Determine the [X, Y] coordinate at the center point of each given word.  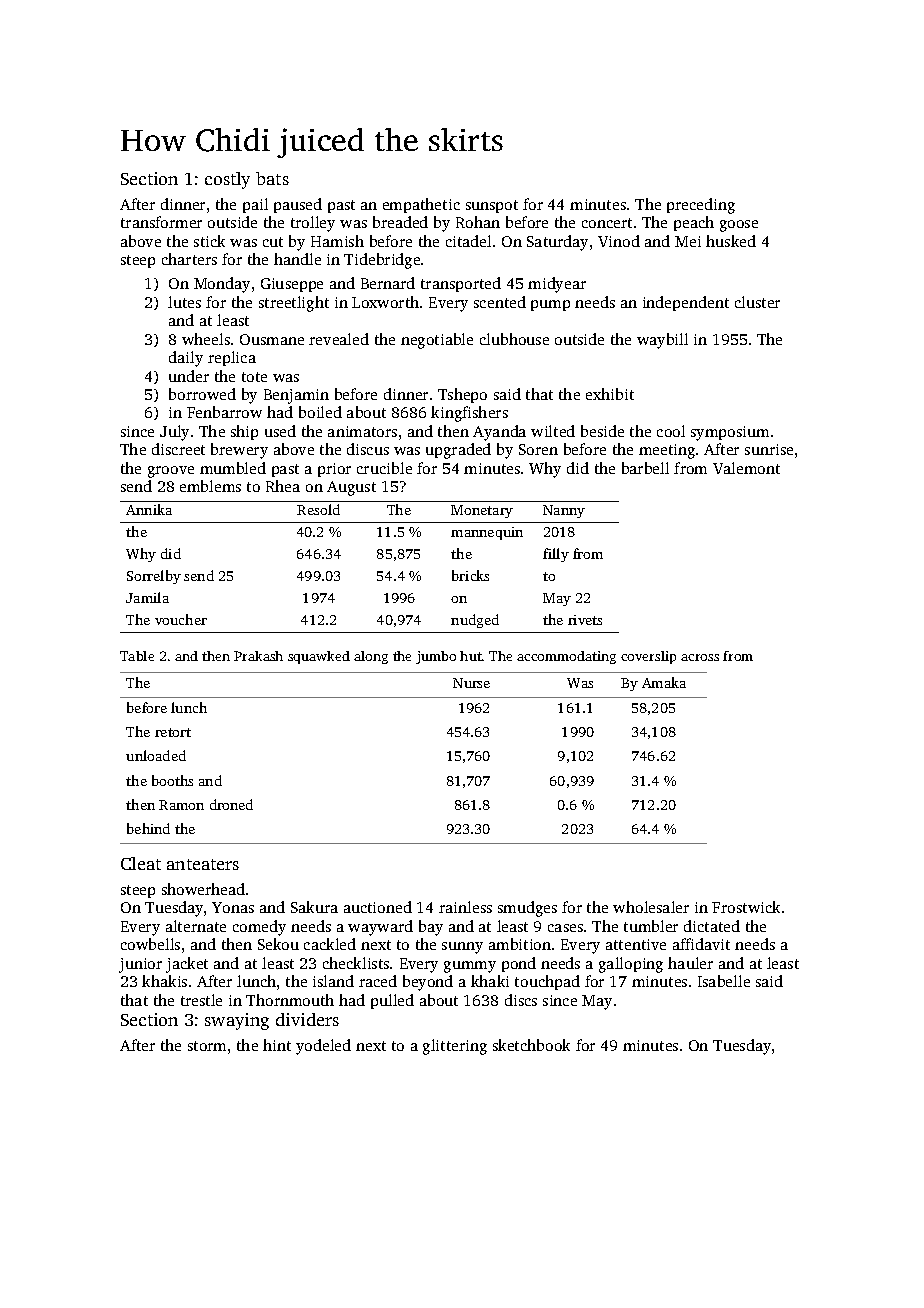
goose [739, 226]
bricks [470, 575]
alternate [196, 926]
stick [209, 241]
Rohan [478, 222]
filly [556, 555]
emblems [210, 486]
